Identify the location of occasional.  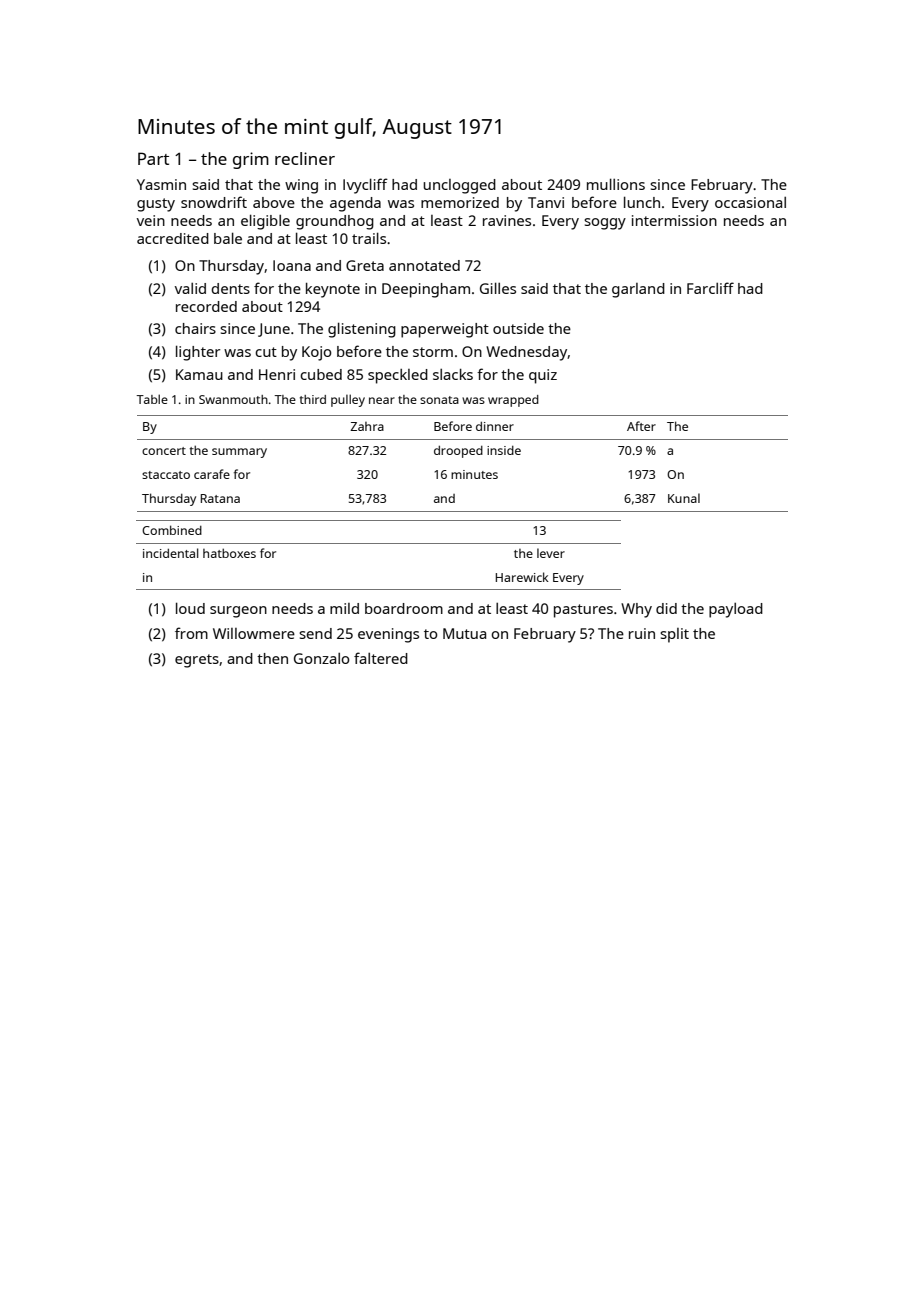
(750, 202).
